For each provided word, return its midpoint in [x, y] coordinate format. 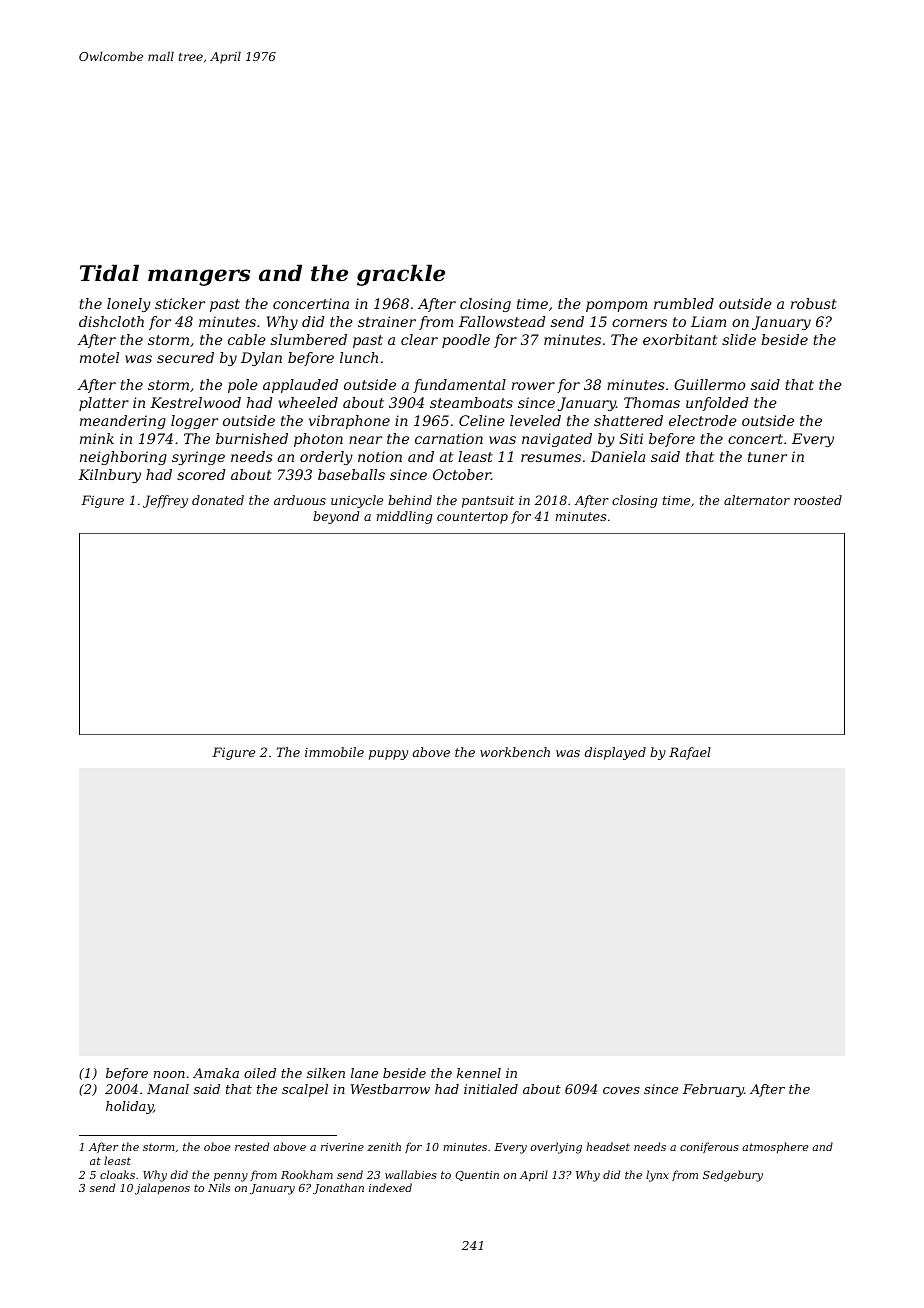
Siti [631, 438]
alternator [757, 500]
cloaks [117, 1174]
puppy [388, 755]
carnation [449, 438]
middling [404, 517]
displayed [615, 753]
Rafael [690, 753]
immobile [334, 752]
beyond [336, 517]
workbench [515, 752]
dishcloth [111, 321]
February [713, 1090]
